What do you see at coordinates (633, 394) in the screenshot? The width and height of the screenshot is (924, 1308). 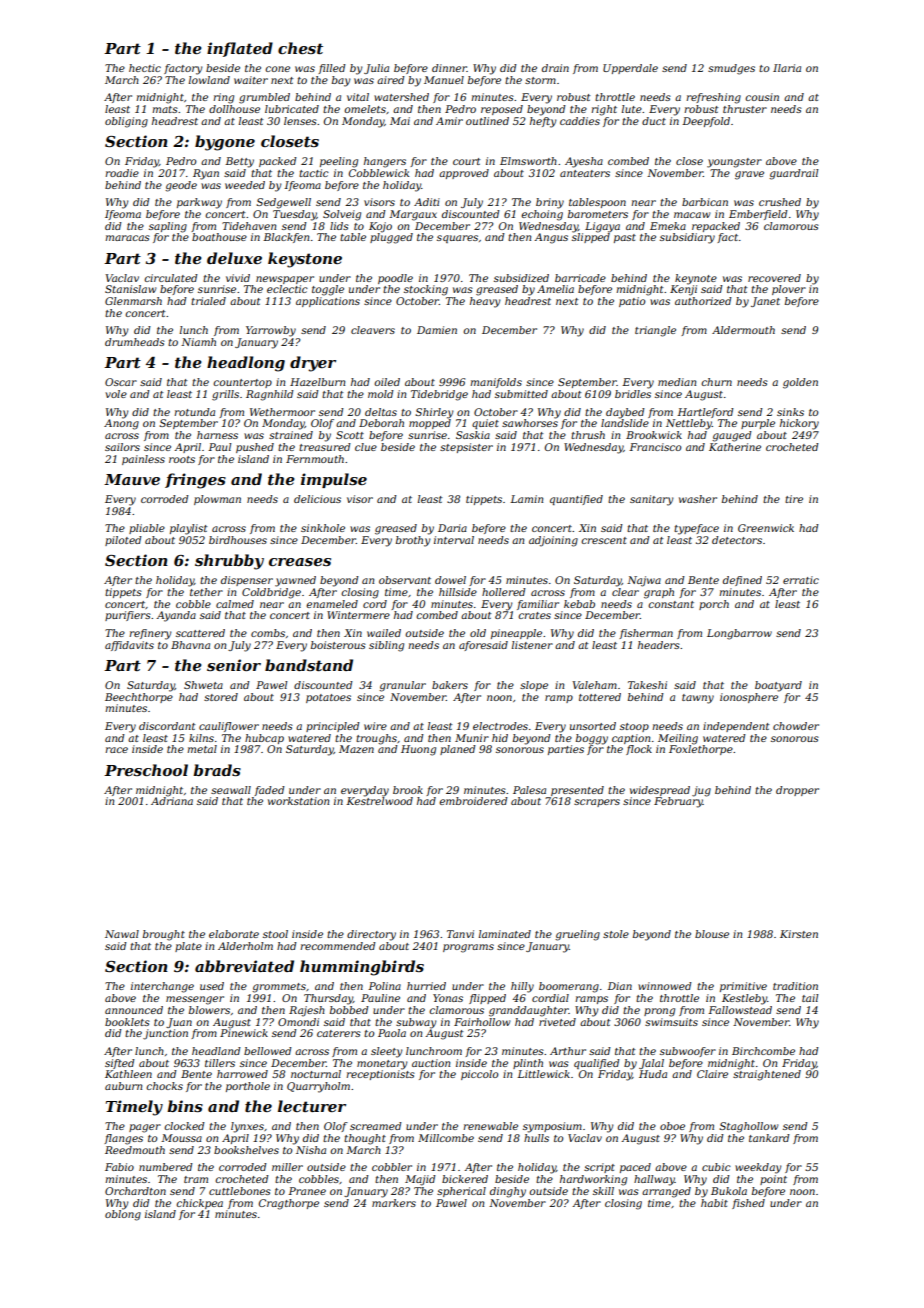 I see `bridles` at bounding box center [633, 394].
